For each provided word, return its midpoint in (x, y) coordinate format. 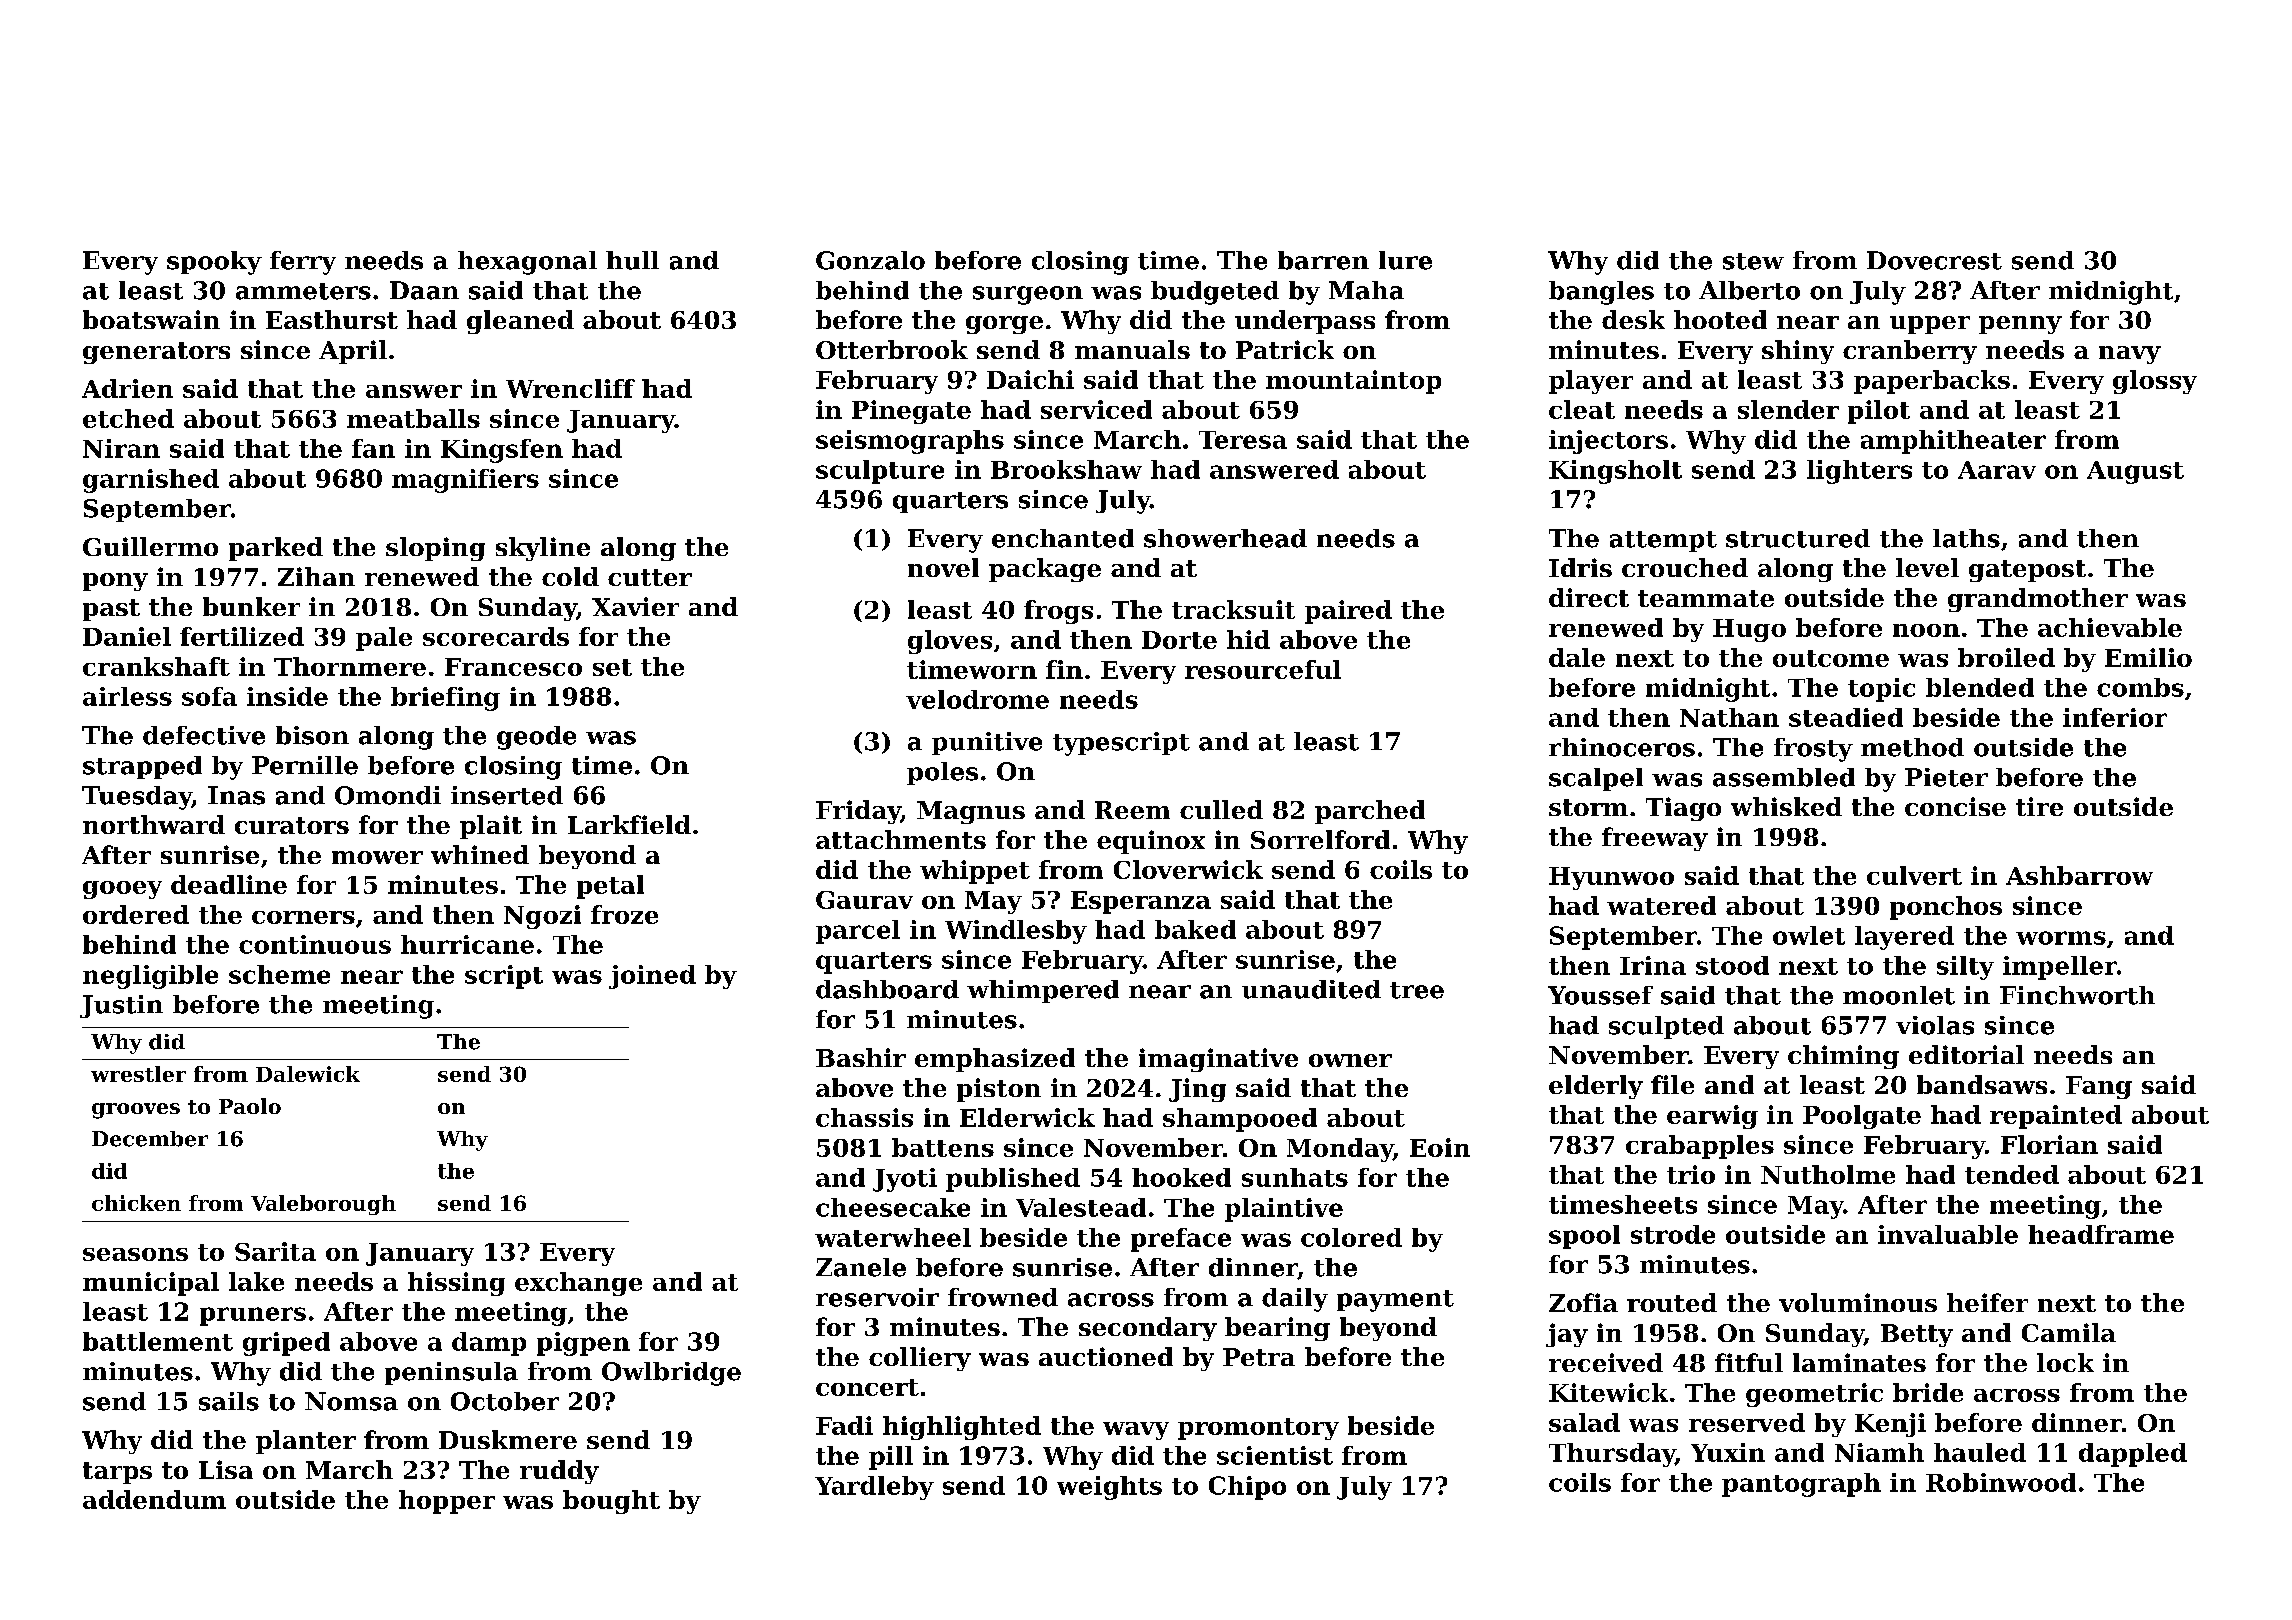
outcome (1831, 658)
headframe (2101, 1234)
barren (1323, 260)
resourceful (1263, 669)
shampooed (1240, 1120)
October (505, 1401)
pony (115, 582)
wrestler (138, 1074)
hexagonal (527, 263)
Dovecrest (1934, 260)
